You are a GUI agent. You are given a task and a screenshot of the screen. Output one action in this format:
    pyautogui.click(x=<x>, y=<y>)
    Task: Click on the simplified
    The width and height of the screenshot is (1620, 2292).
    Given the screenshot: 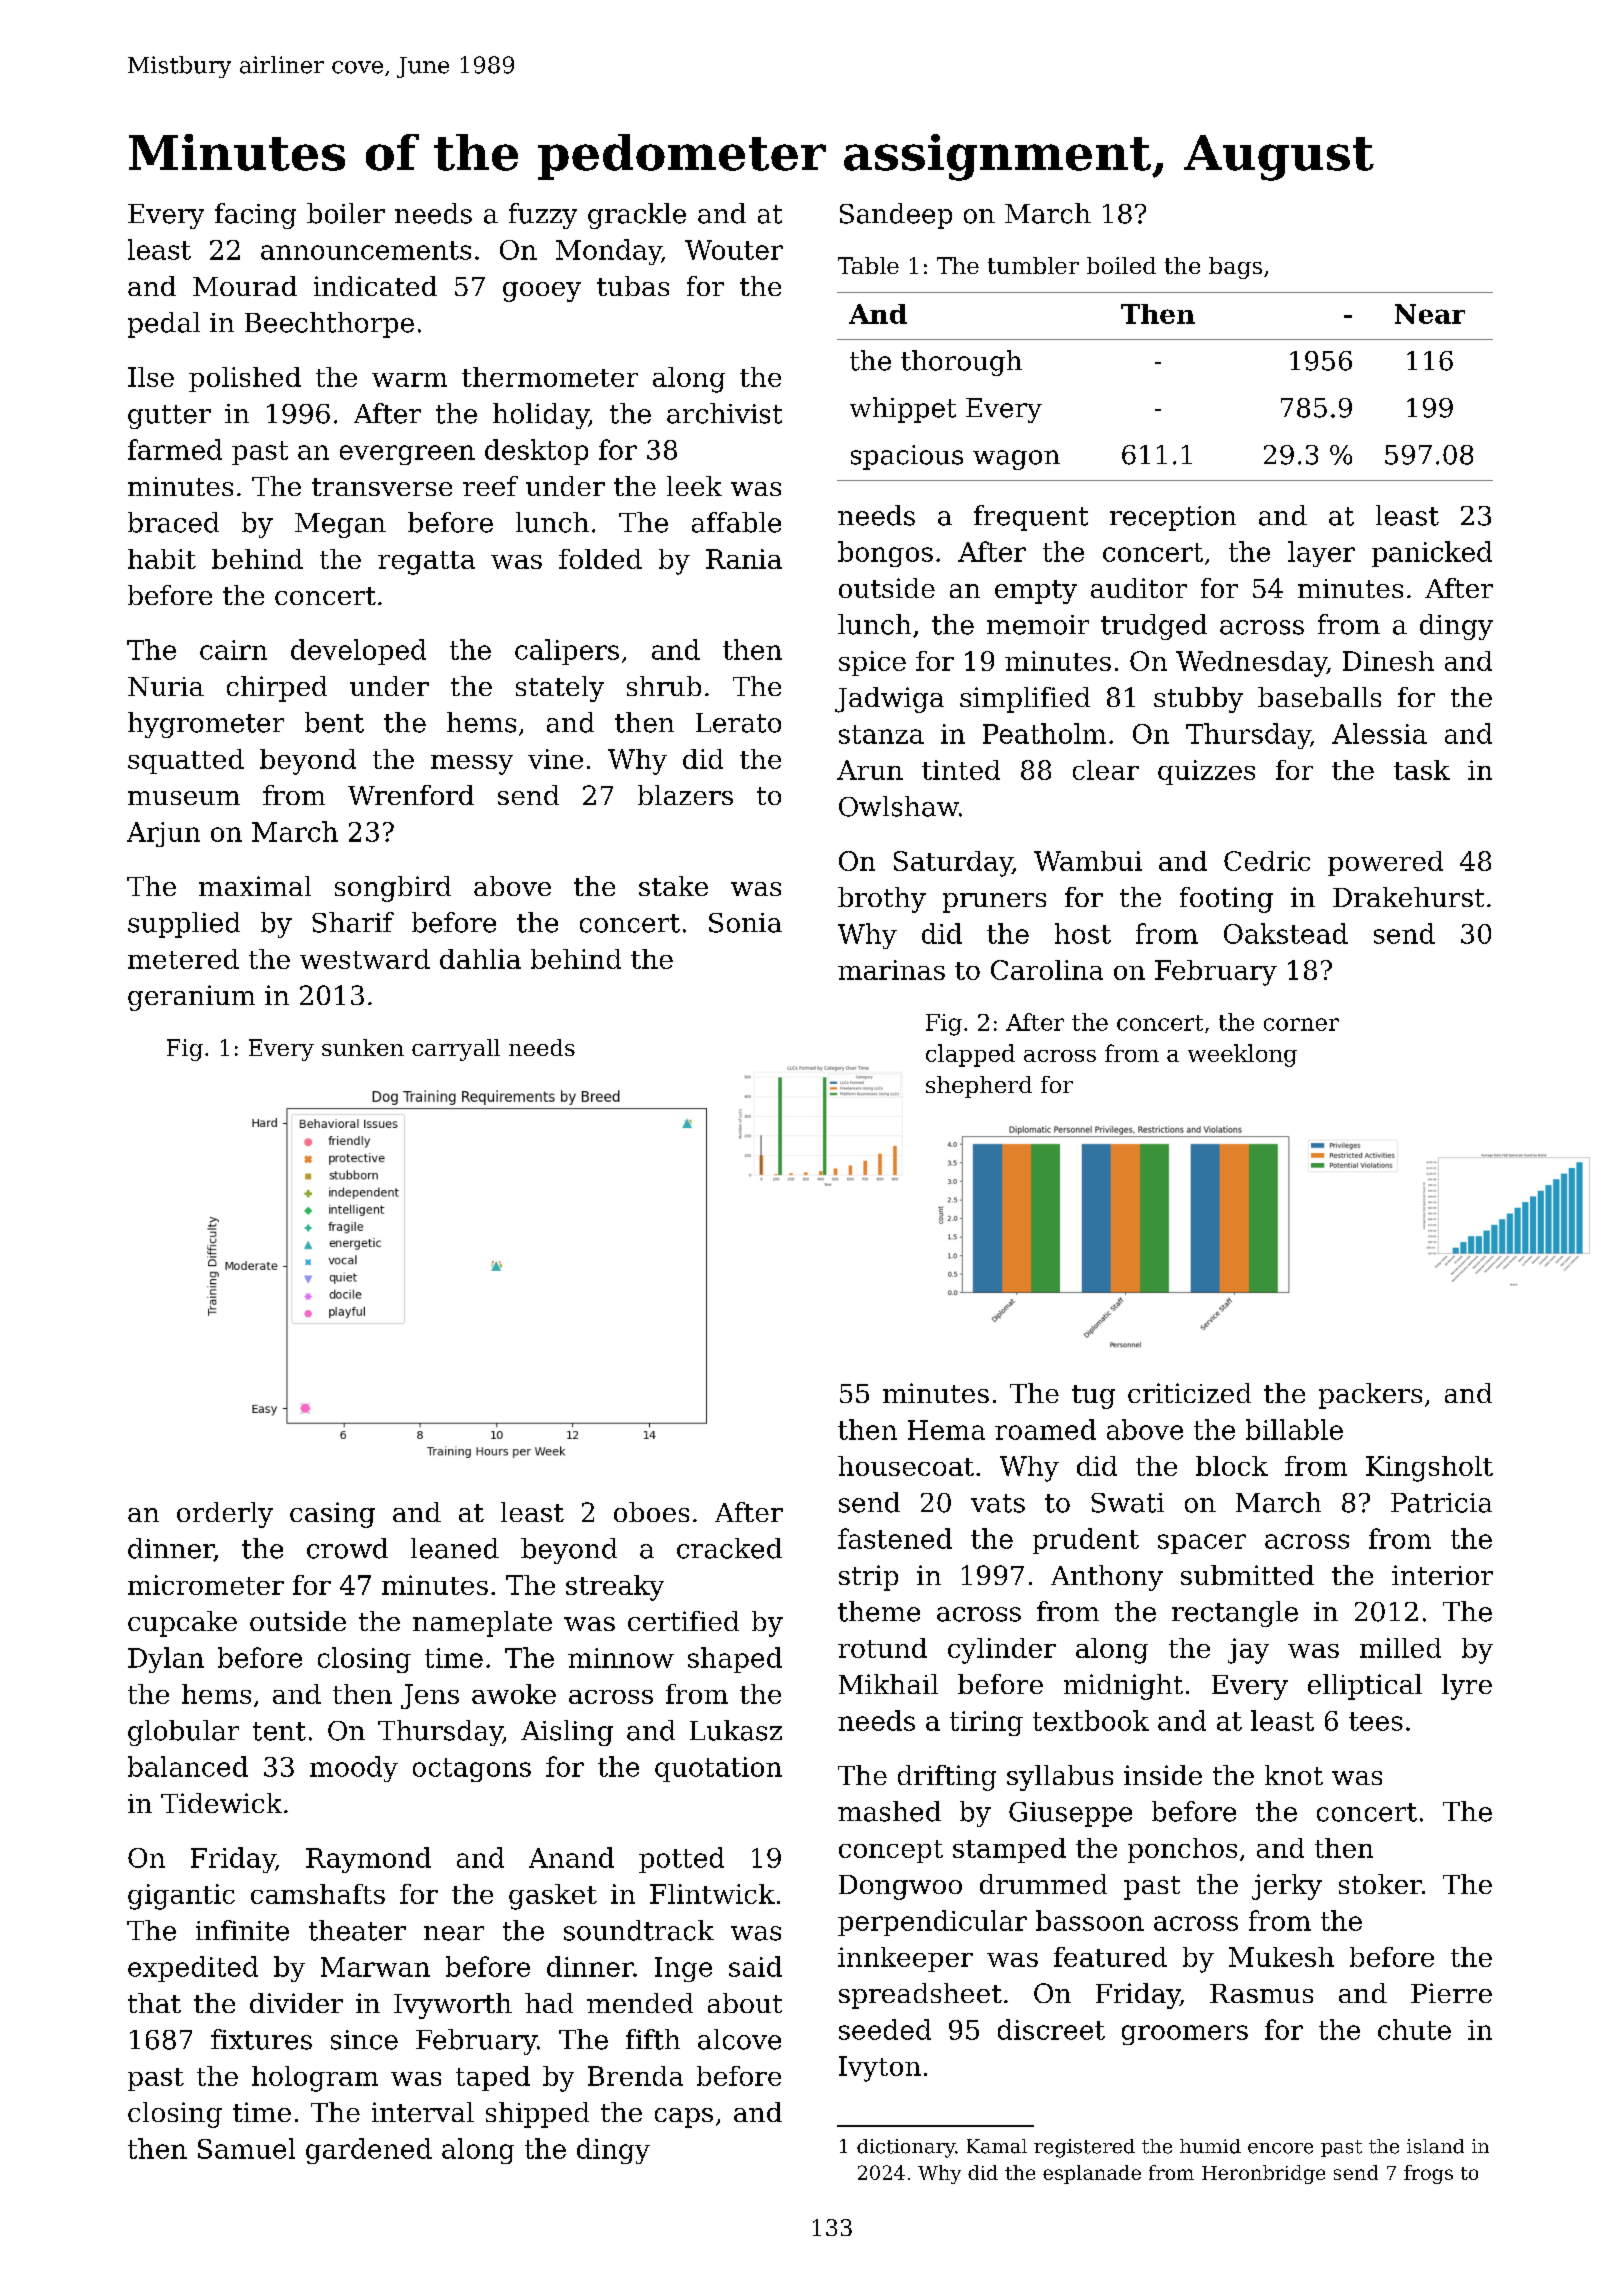 What is the action you would take?
    pyautogui.click(x=1025, y=700)
